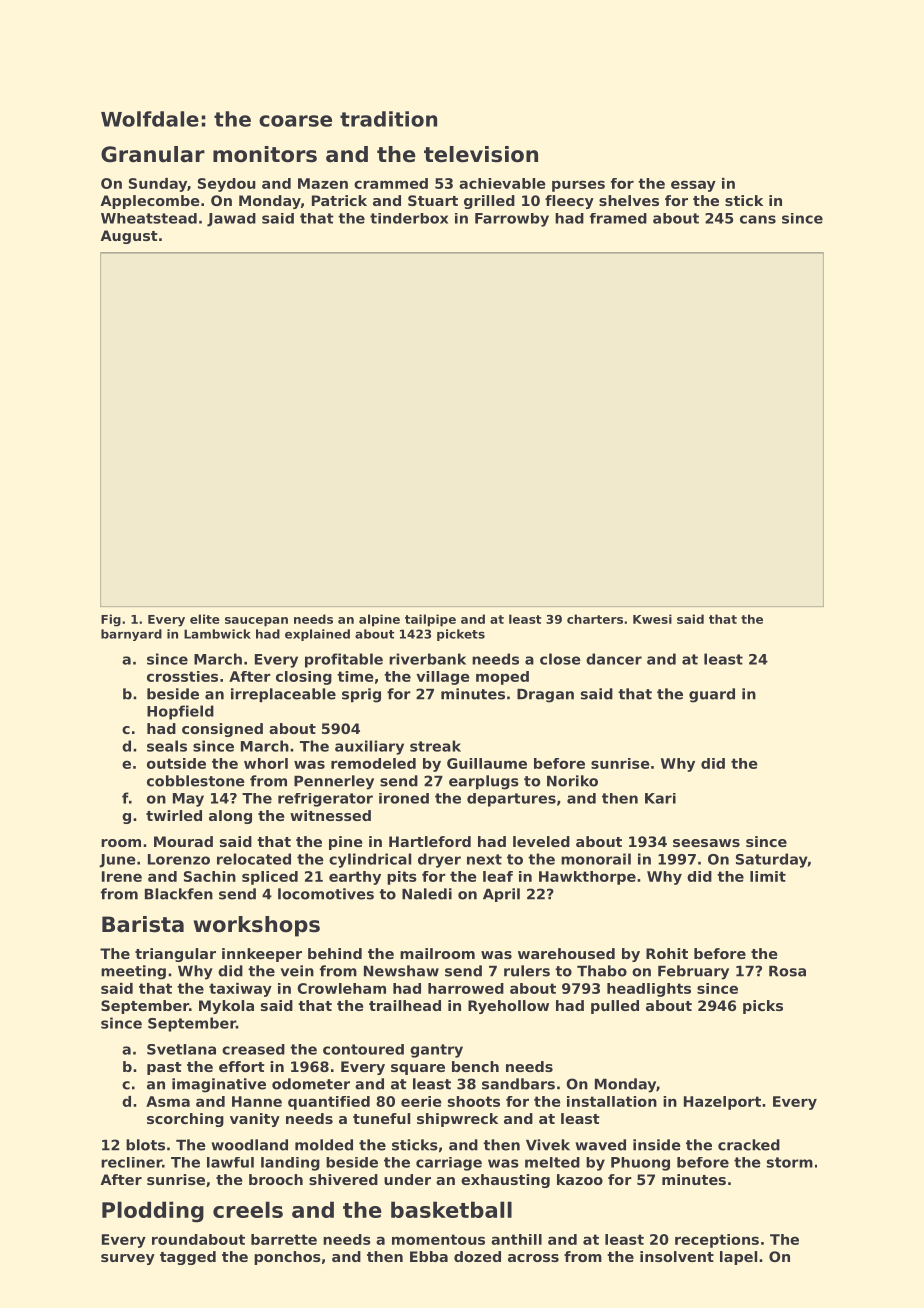  I want to click on essay, so click(693, 186).
